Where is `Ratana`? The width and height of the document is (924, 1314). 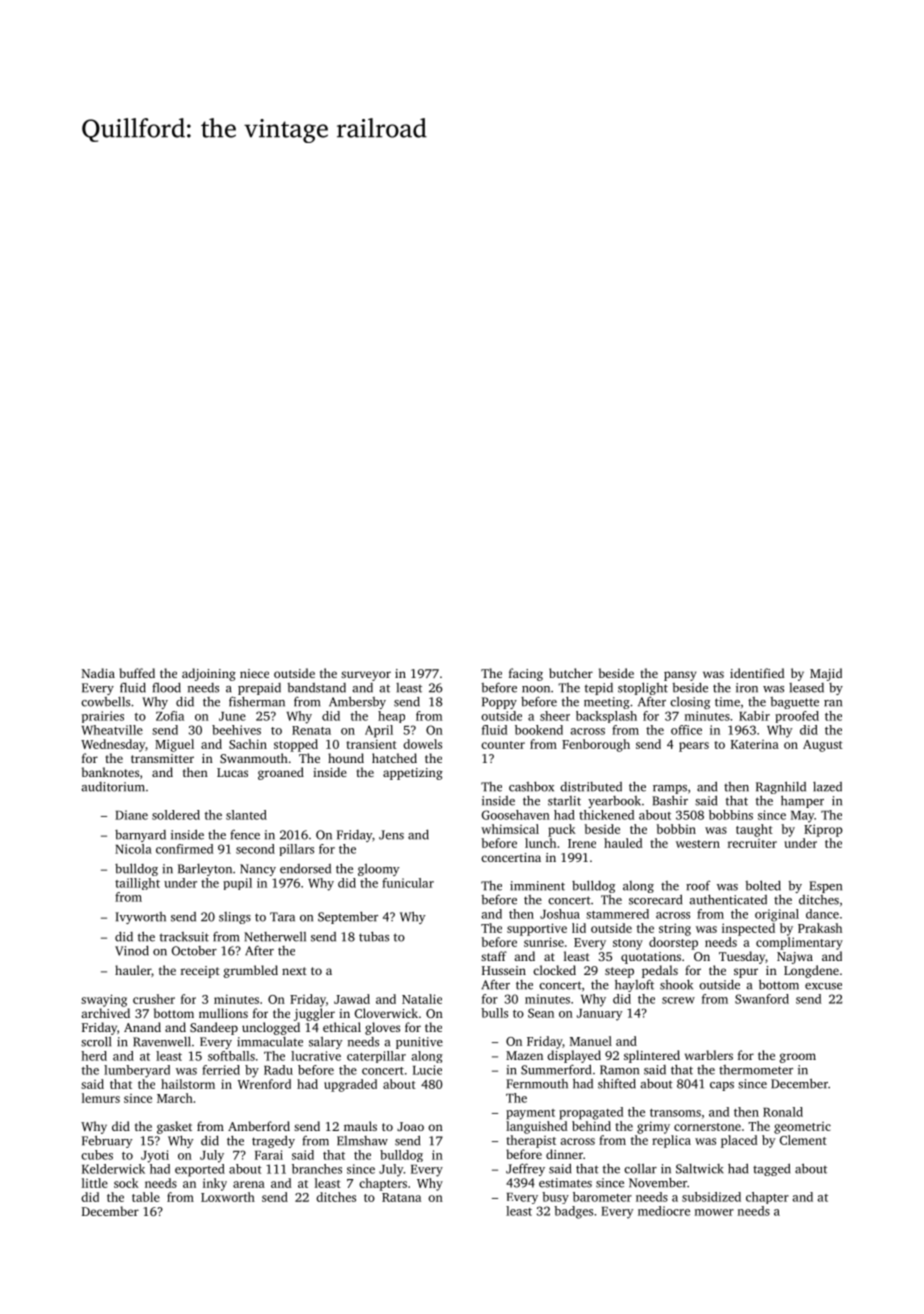
Ratana is located at coordinates (401, 1197).
